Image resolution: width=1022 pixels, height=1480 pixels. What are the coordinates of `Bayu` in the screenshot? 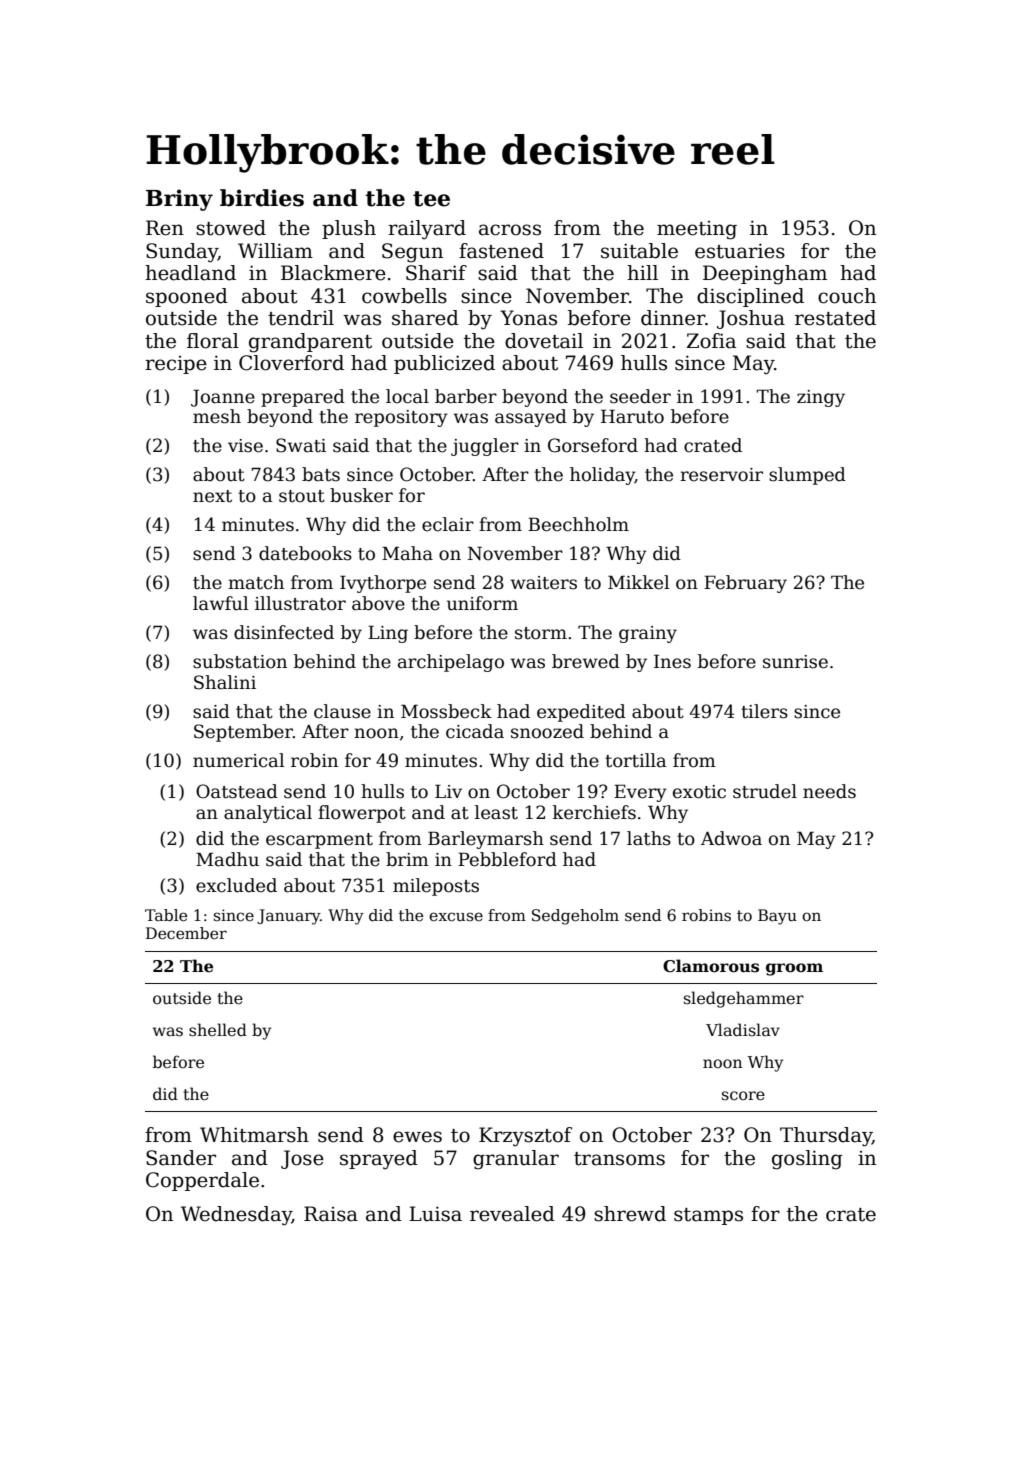 It's located at (777, 917).
